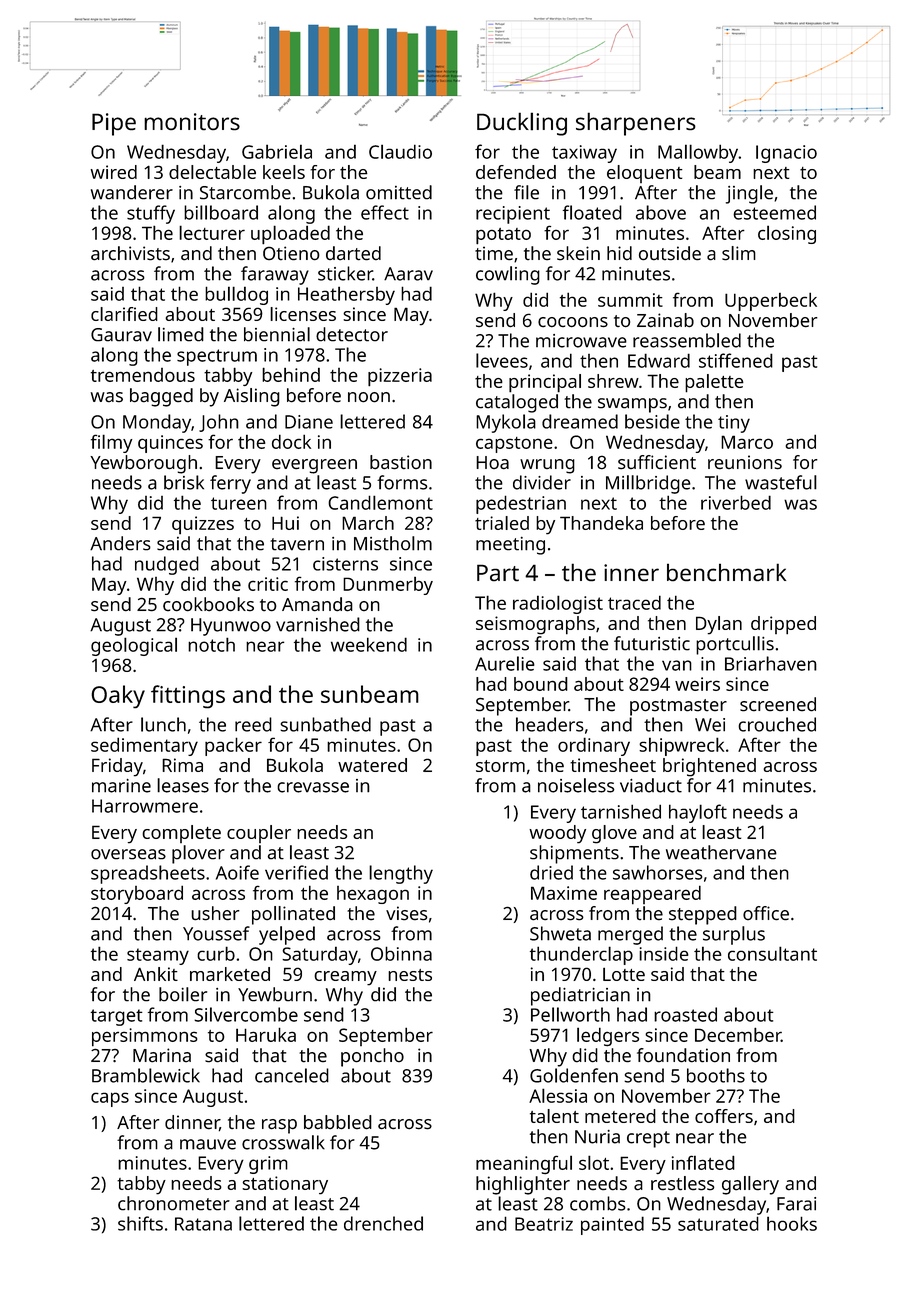 Image resolution: width=908 pixels, height=1316 pixels. What do you see at coordinates (506, 423) in the screenshot?
I see `Mykola` at bounding box center [506, 423].
